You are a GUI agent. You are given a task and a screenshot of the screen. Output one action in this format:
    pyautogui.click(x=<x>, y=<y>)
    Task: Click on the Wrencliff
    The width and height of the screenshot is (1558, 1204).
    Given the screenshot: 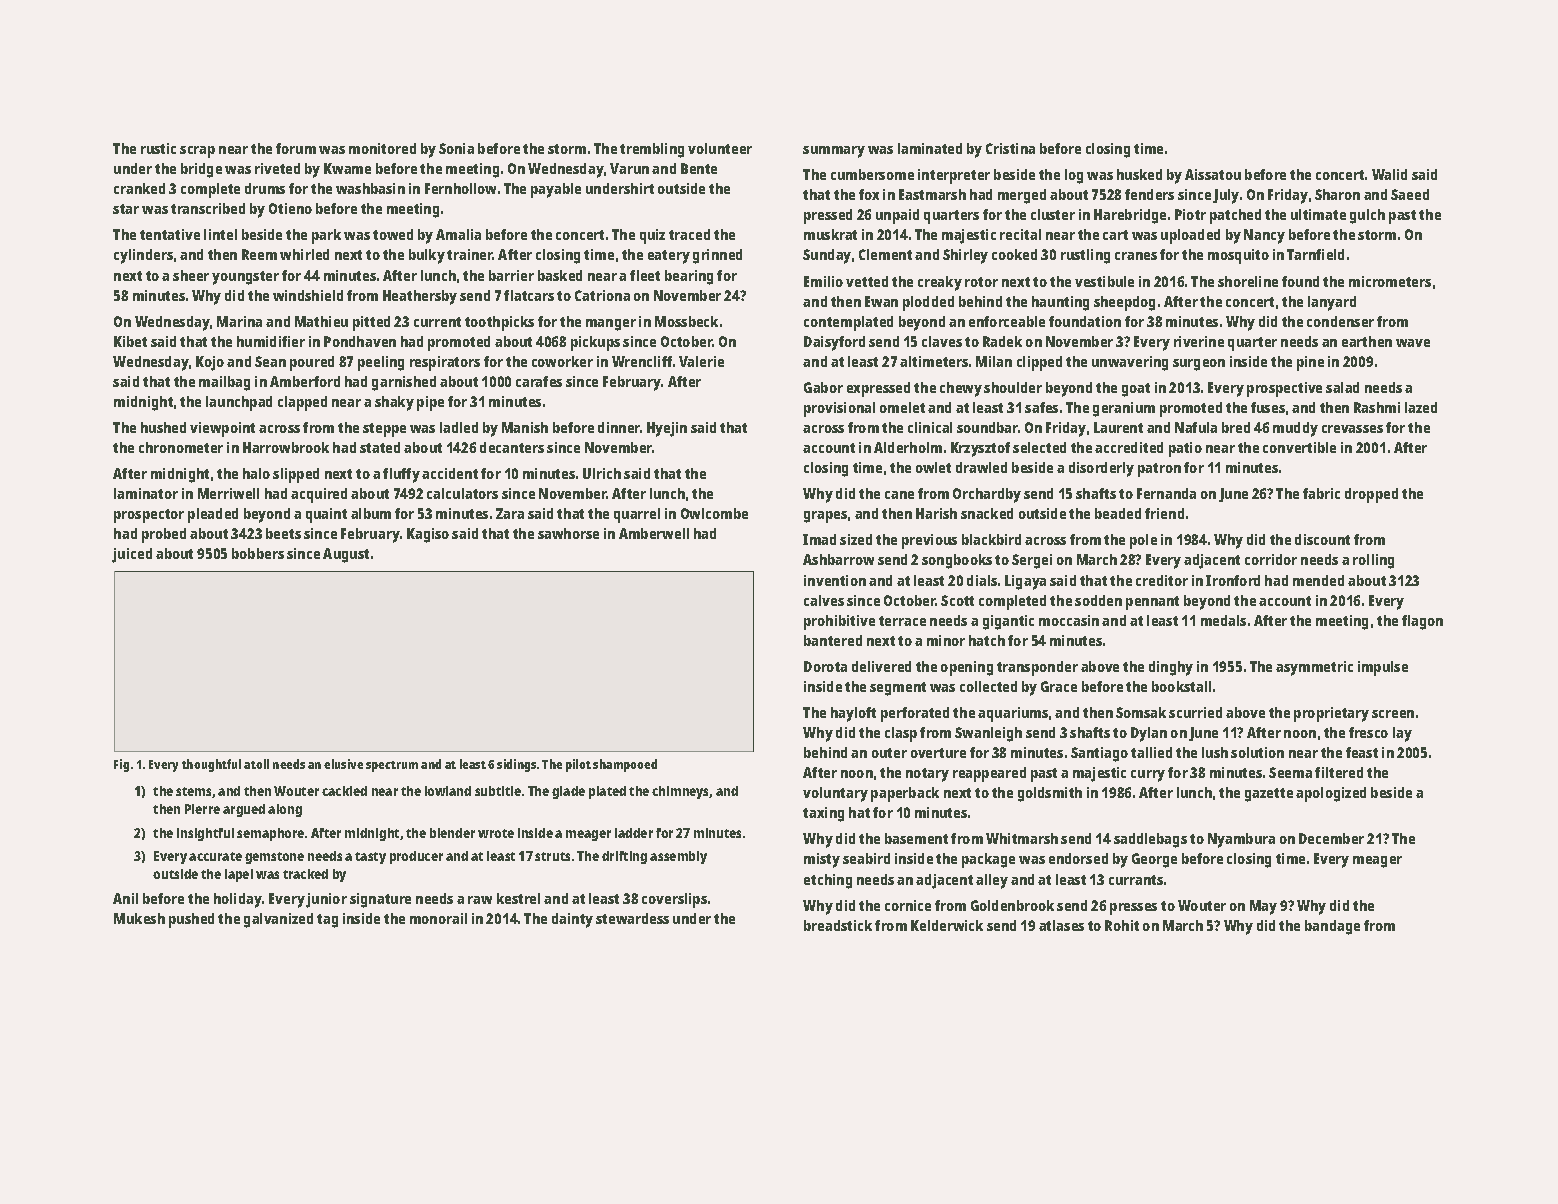 What is the action you would take?
    pyautogui.click(x=642, y=361)
